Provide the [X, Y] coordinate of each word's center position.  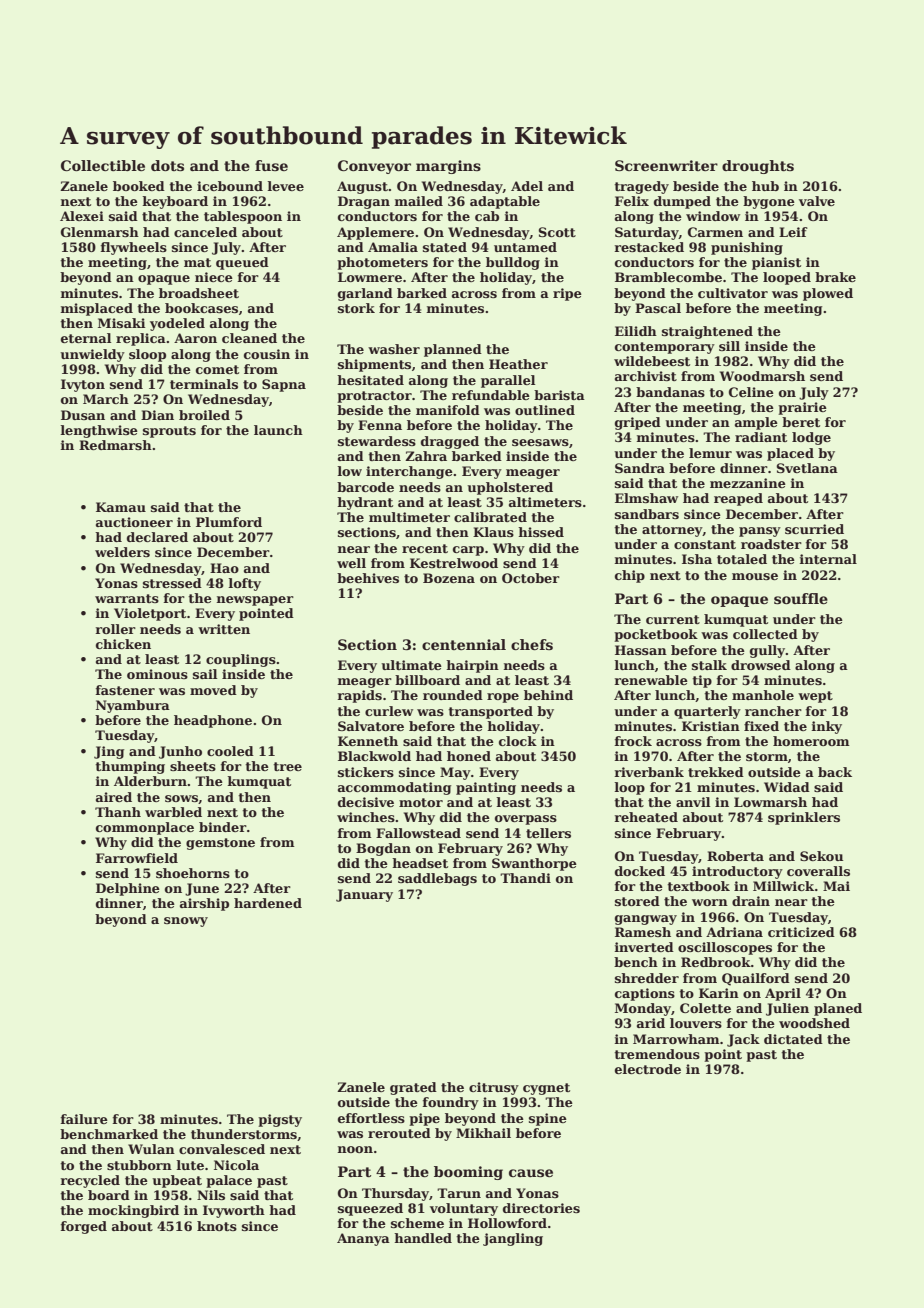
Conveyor [374, 167]
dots [167, 165]
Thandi [525, 878]
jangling [513, 1239]
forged [83, 1227]
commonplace [145, 828]
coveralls [818, 871]
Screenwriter [666, 165]
